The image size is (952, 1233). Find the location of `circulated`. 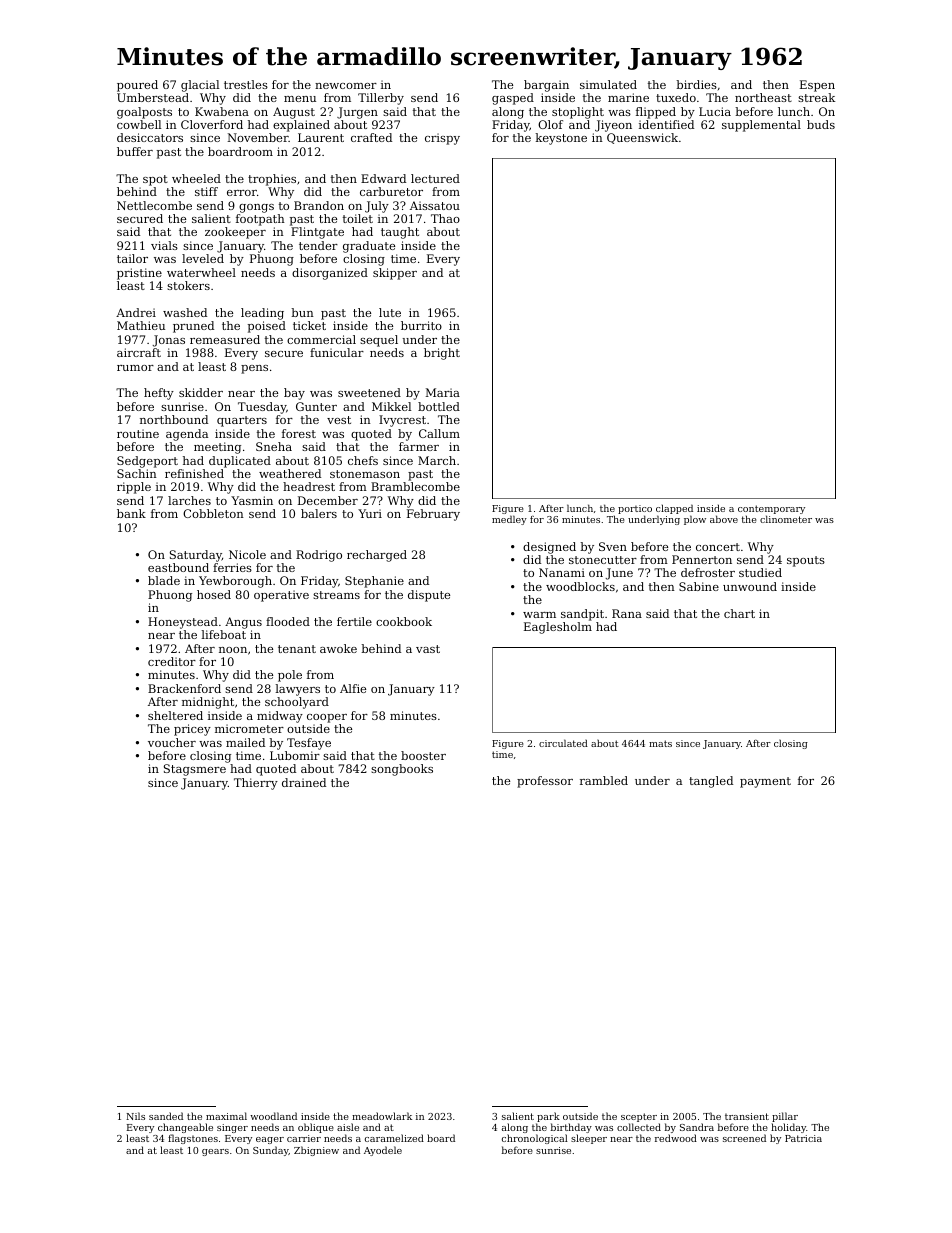

circulated is located at coordinates (563, 743).
